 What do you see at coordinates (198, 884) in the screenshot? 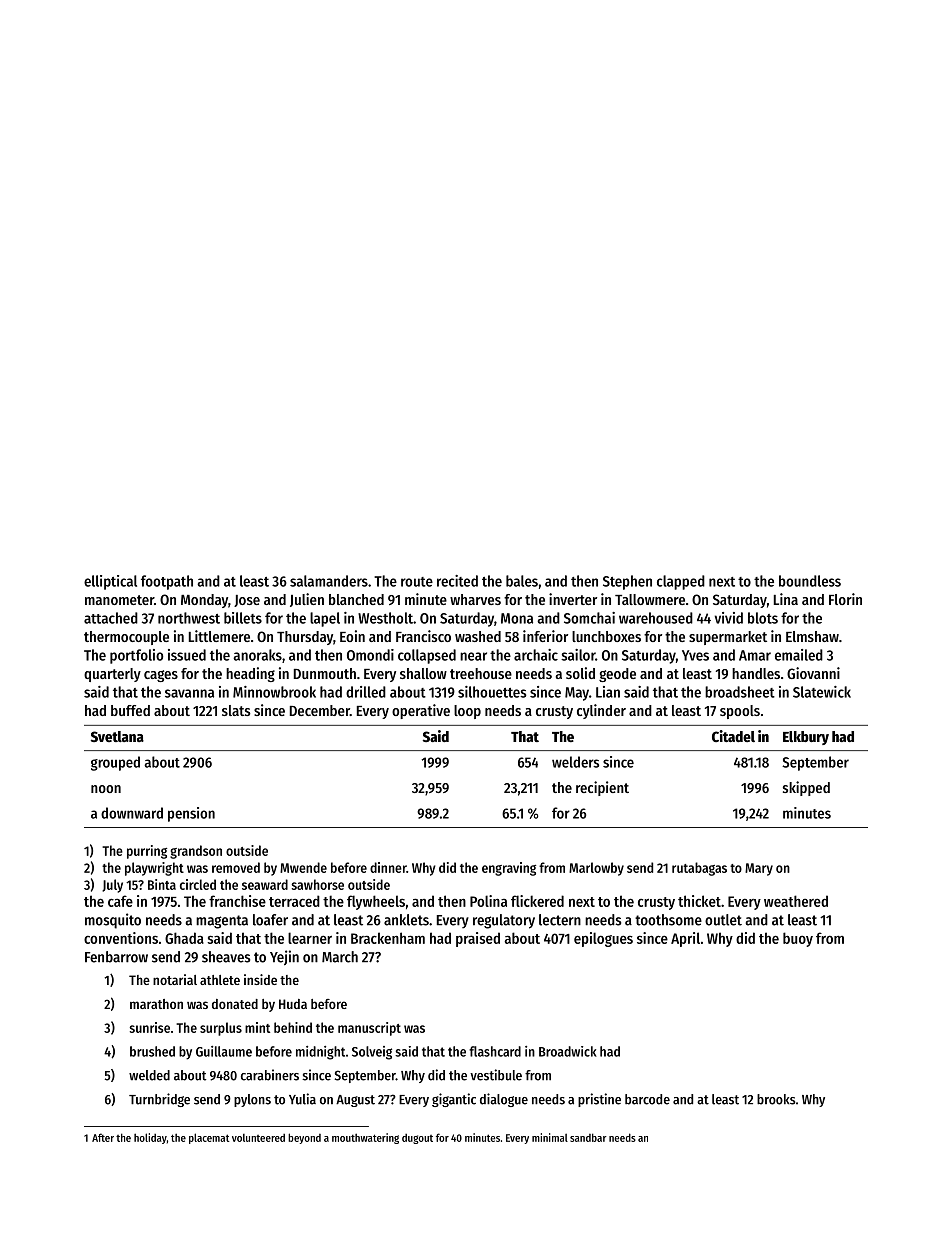
I see `circled` at bounding box center [198, 884].
